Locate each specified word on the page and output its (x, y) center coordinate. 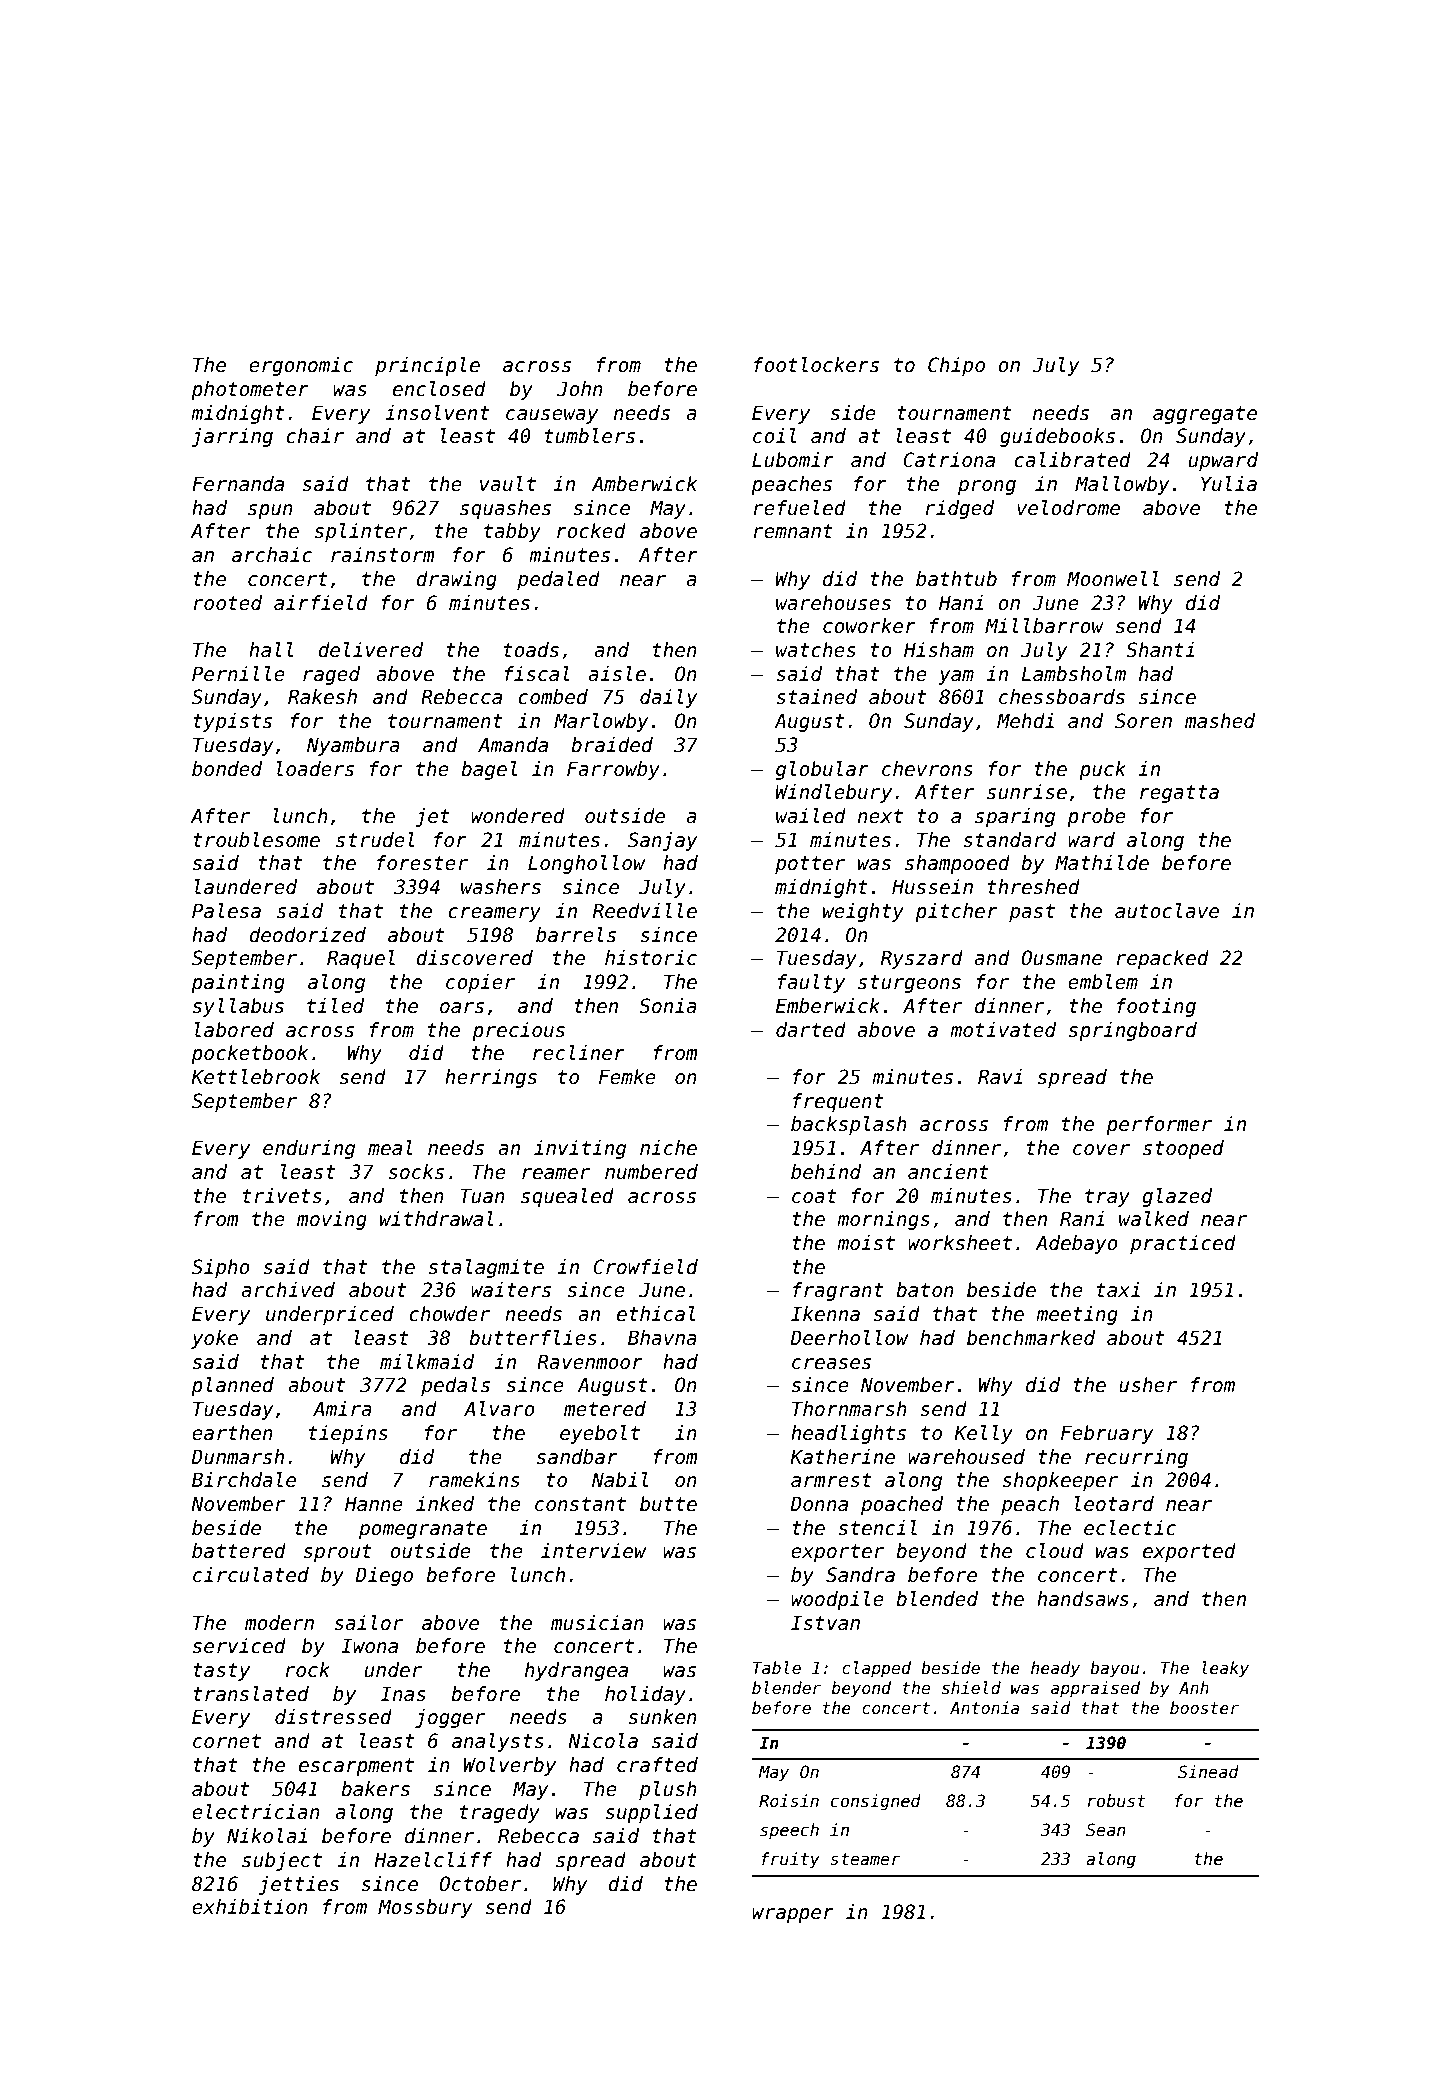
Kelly (983, 1434)
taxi (1118, 1290)
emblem (1103, 982)
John (580, 389)
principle (427, 366)
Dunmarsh (237, 1457)
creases (831, 1364)
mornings (883, 1220)
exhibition (250, 1907)
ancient (948, 1172)
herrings (491, 1078)
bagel (489, 770)
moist (866, 1243)
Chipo (956, 366)
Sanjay (663, 841)
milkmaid (427, 1362)
